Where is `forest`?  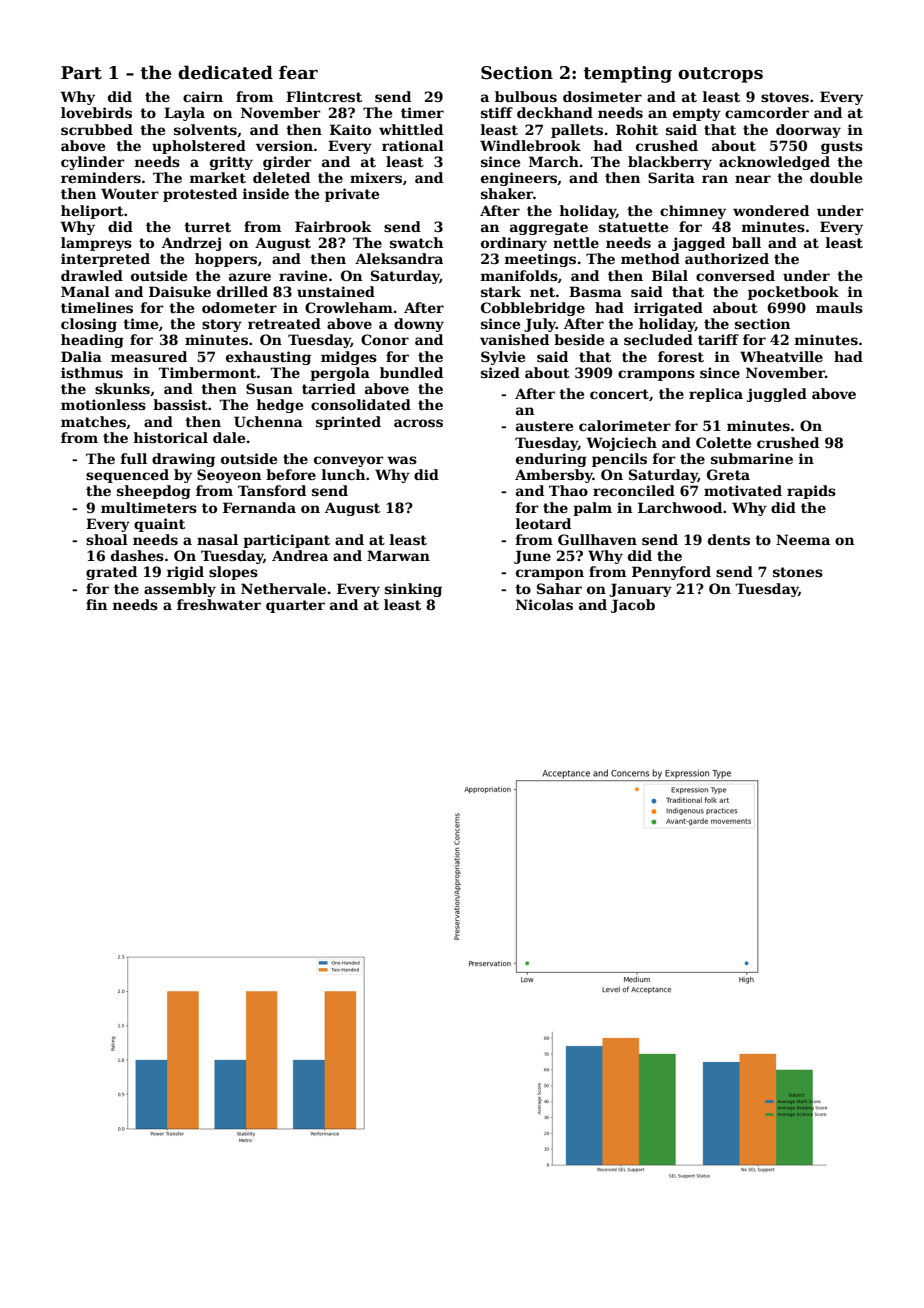 forest is located at coordinates (681, 356).
